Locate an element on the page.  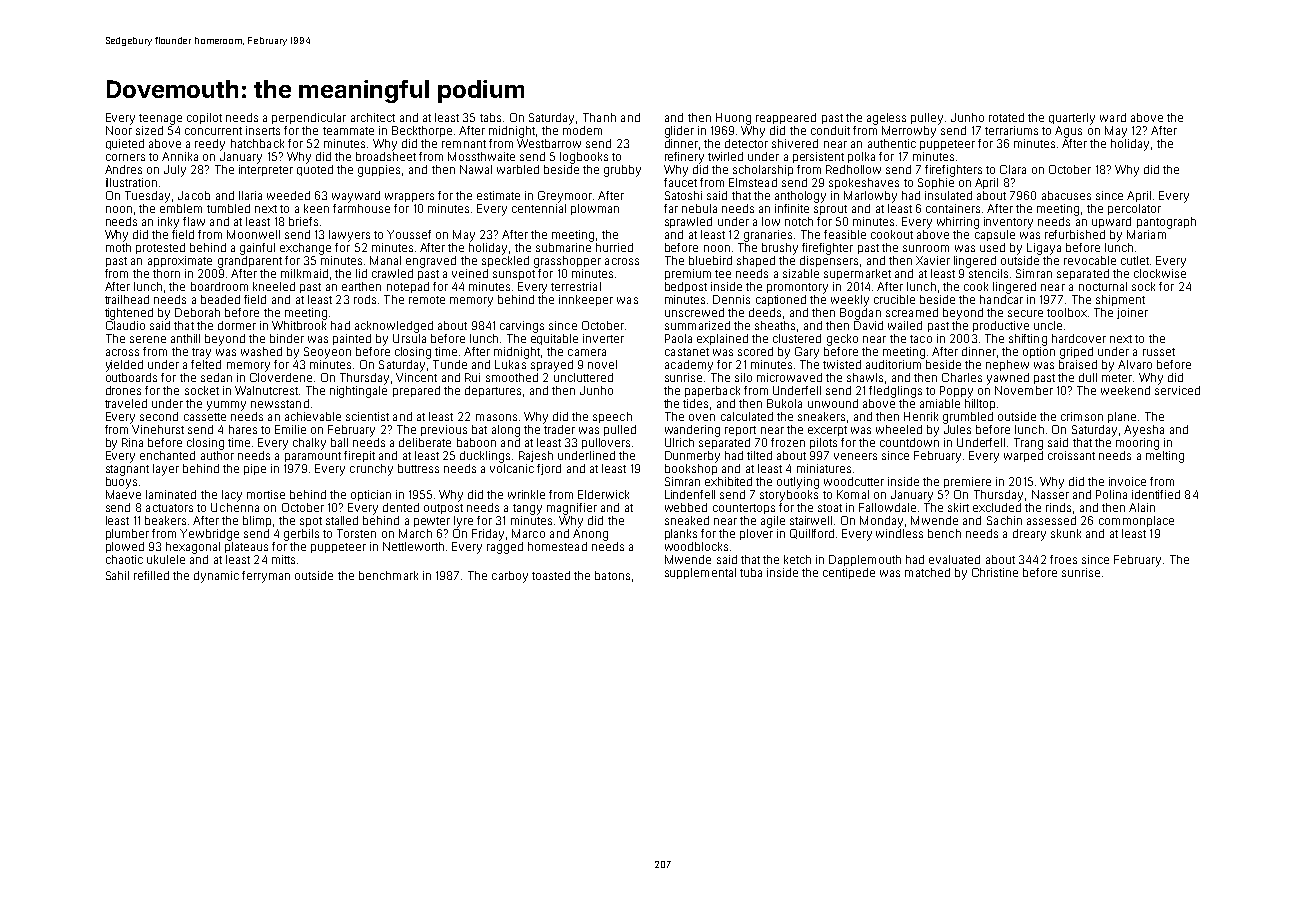
pantograph is located at coordinates (1166, 223).
